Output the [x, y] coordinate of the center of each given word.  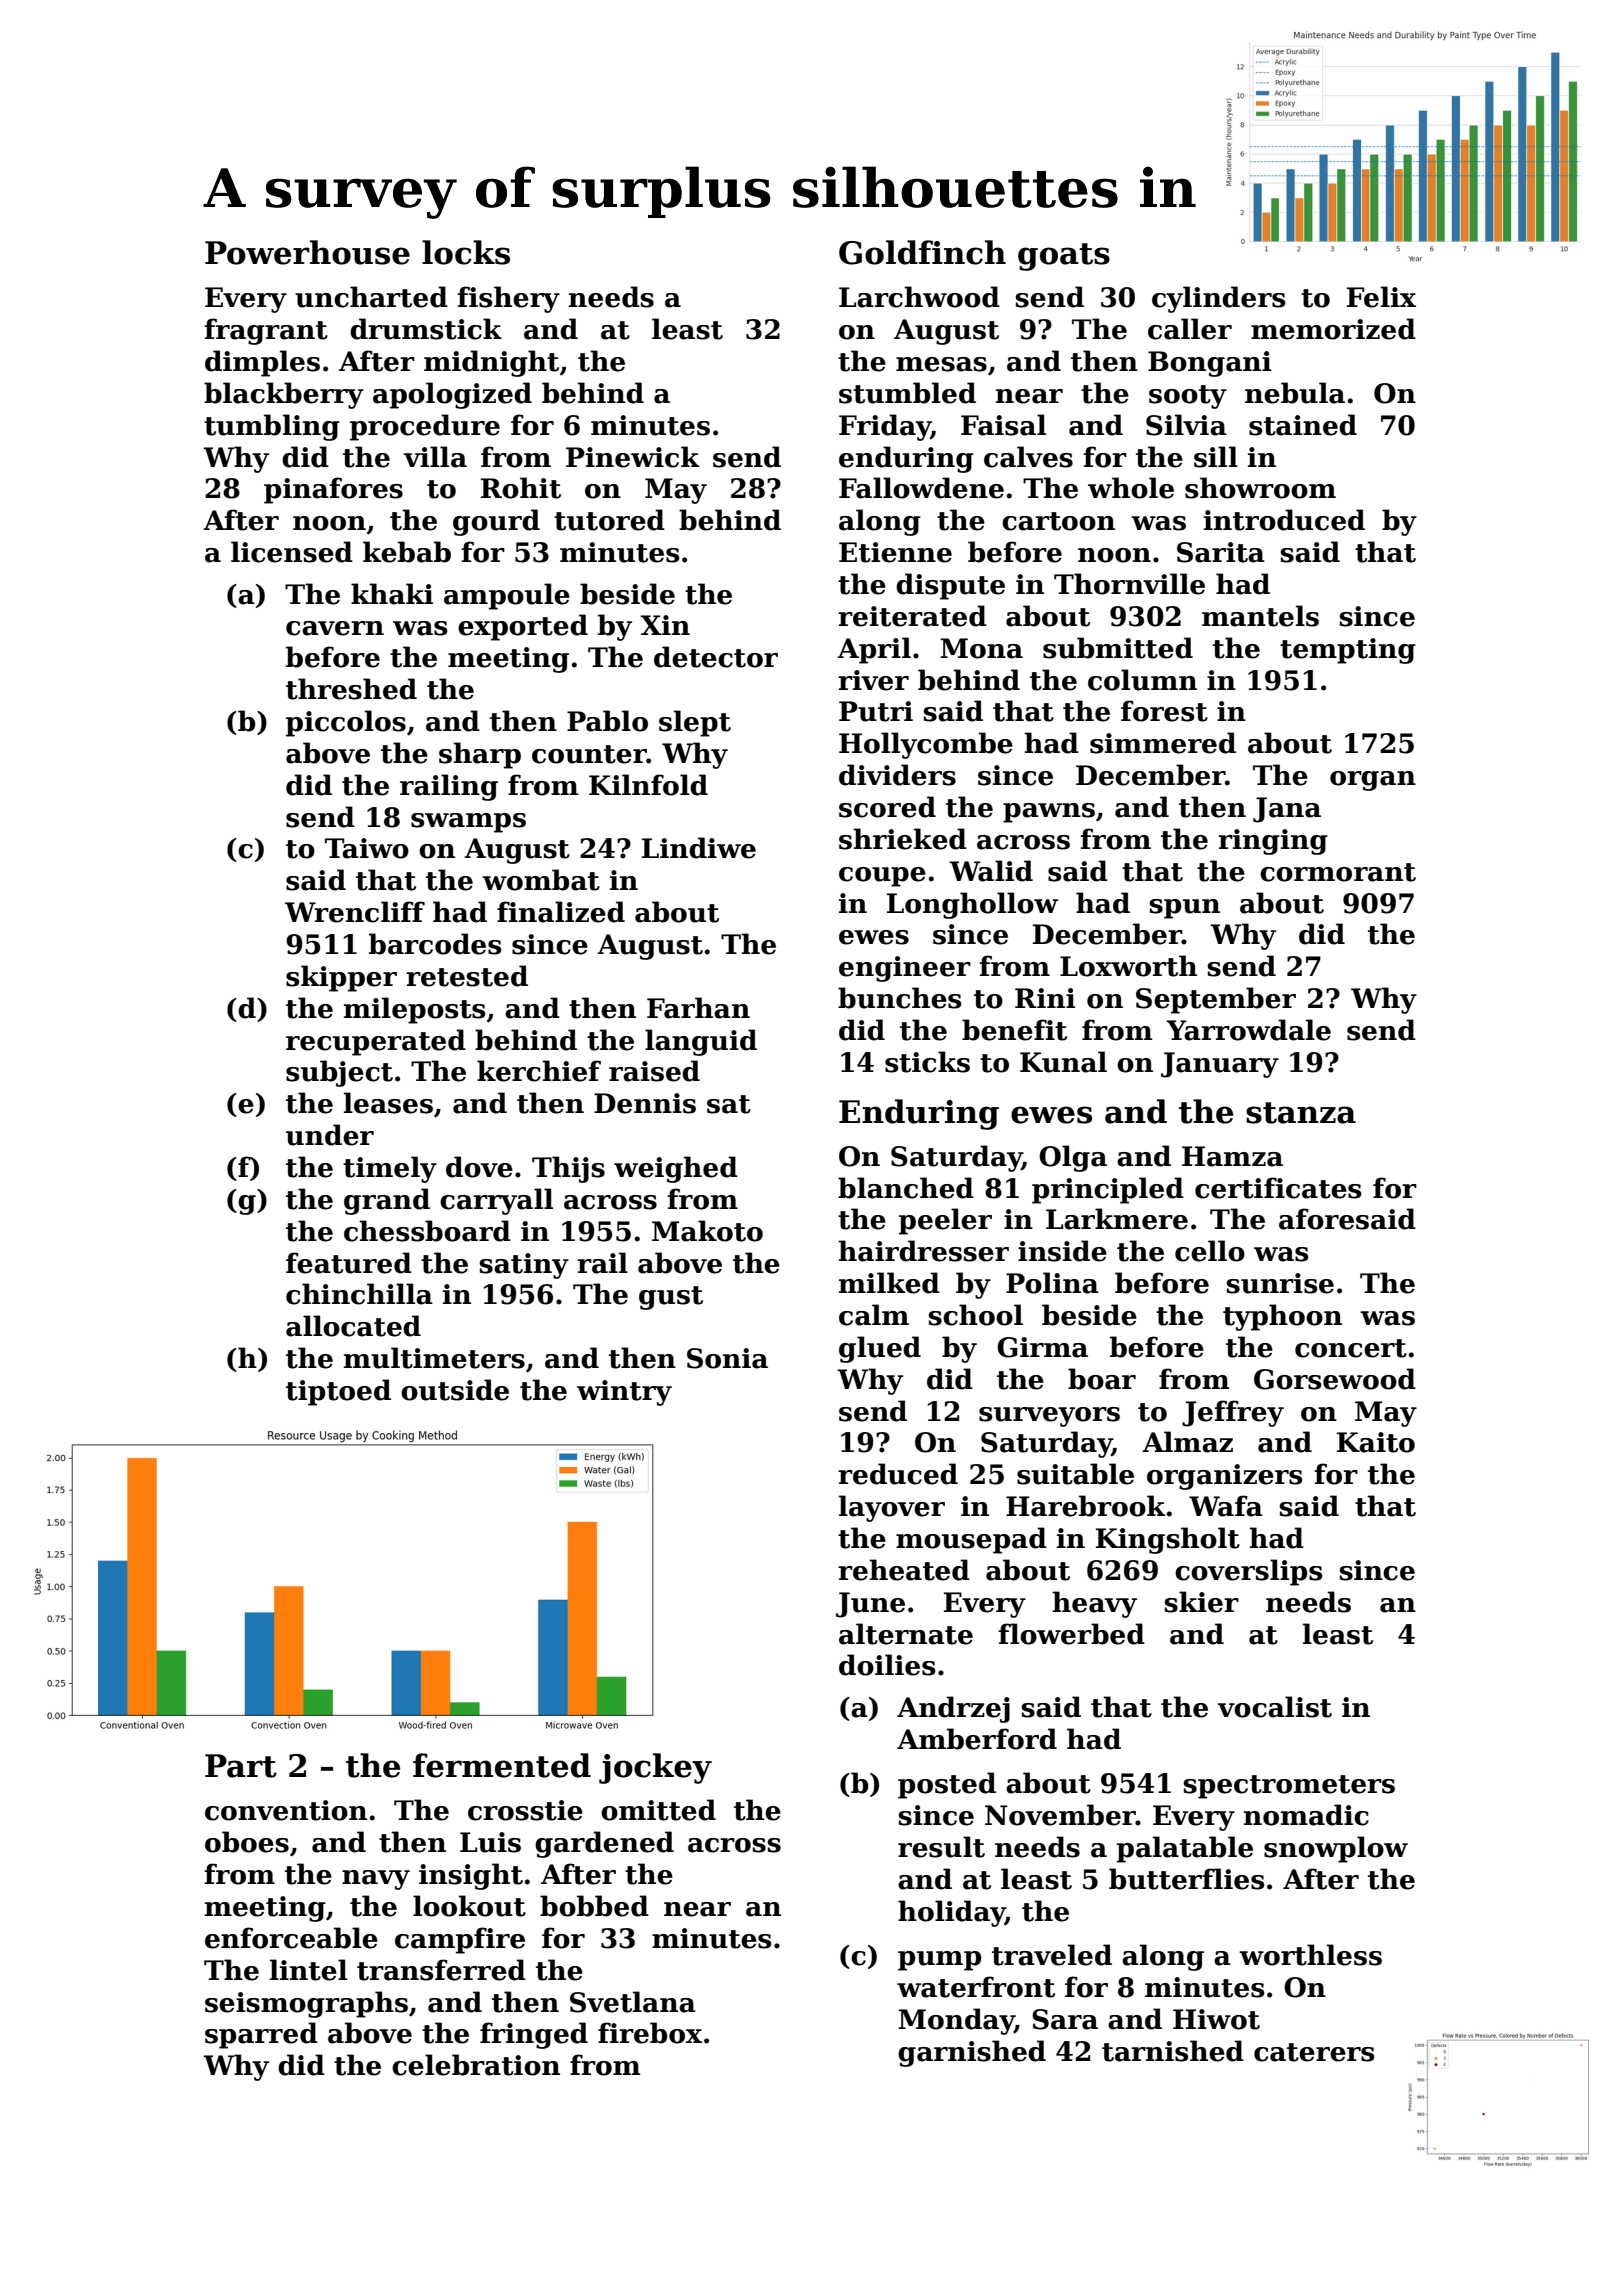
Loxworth [1128, 966]
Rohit [521, 488]
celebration [476, 2065]
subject [339, 1073]
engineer [905, 969]
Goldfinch [922, 252]
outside [455, 1390]
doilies [887, 1665]
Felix [1381, 297]
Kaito [1376, 1442]
